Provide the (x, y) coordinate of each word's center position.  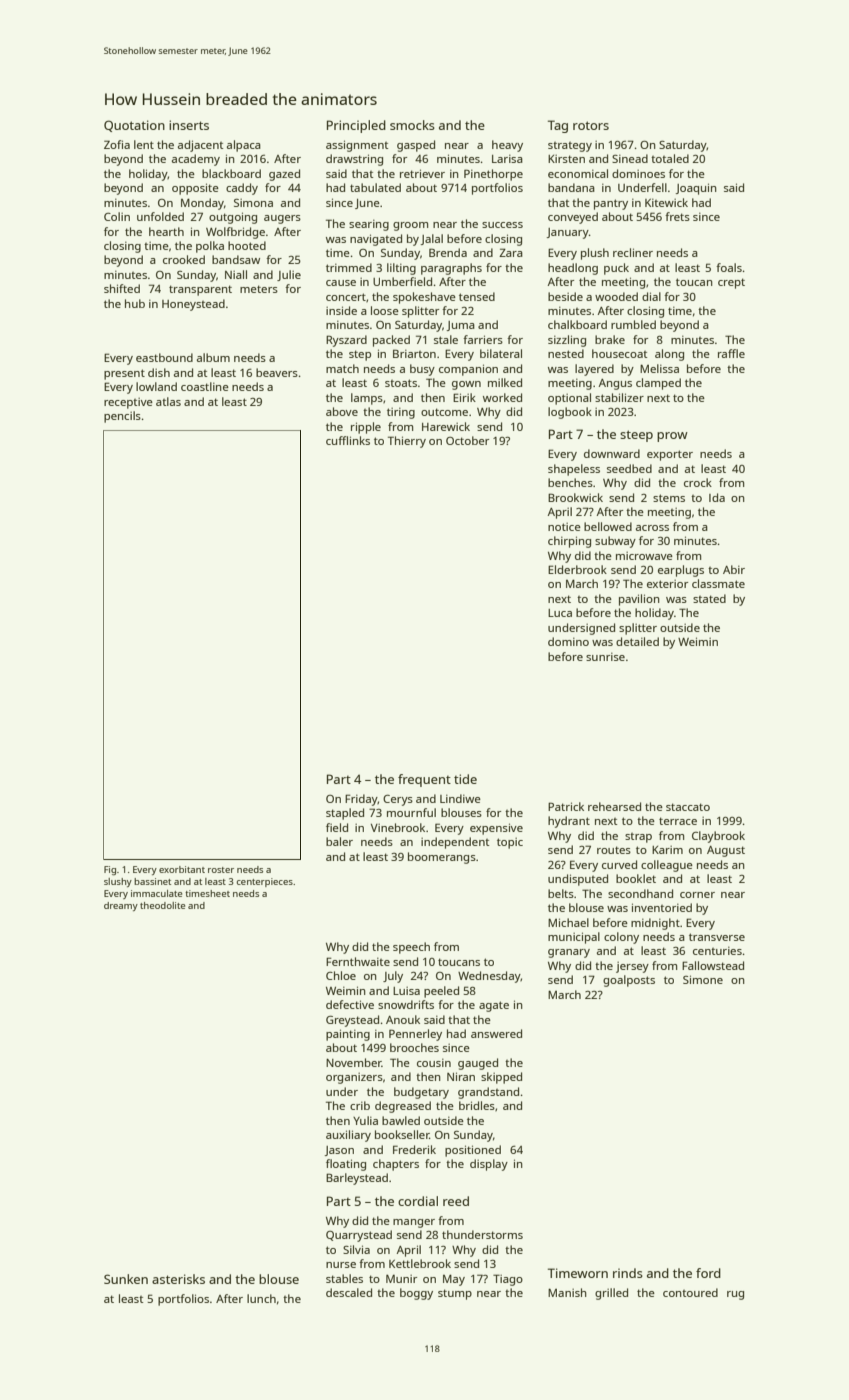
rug (735, 1295)
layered (594, 370)
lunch (261, 1298)
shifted (122, 288)
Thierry (407, 442)
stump (455, 1294)
